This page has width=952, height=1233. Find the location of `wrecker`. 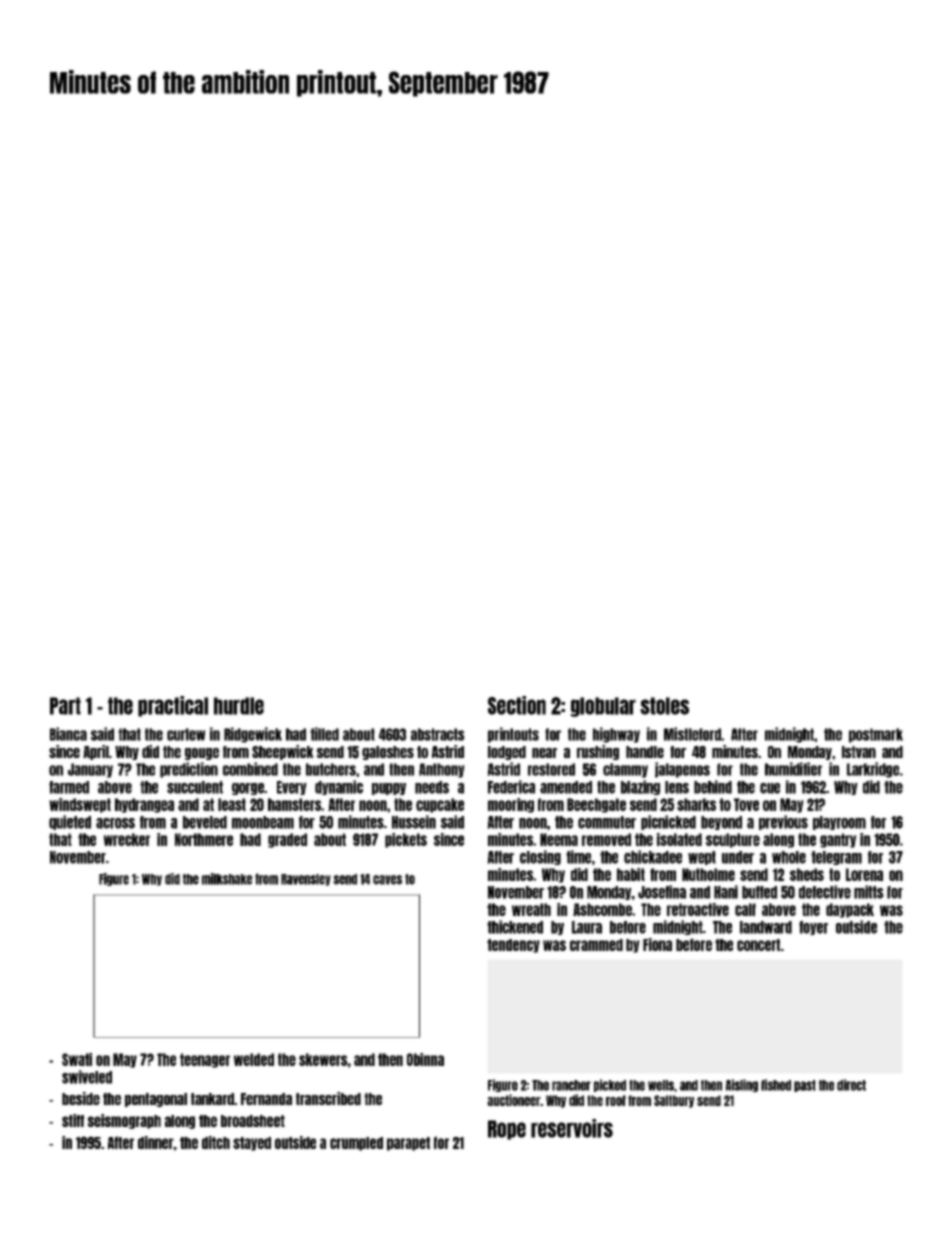

wrecker is located at coordinates (126, 839).
